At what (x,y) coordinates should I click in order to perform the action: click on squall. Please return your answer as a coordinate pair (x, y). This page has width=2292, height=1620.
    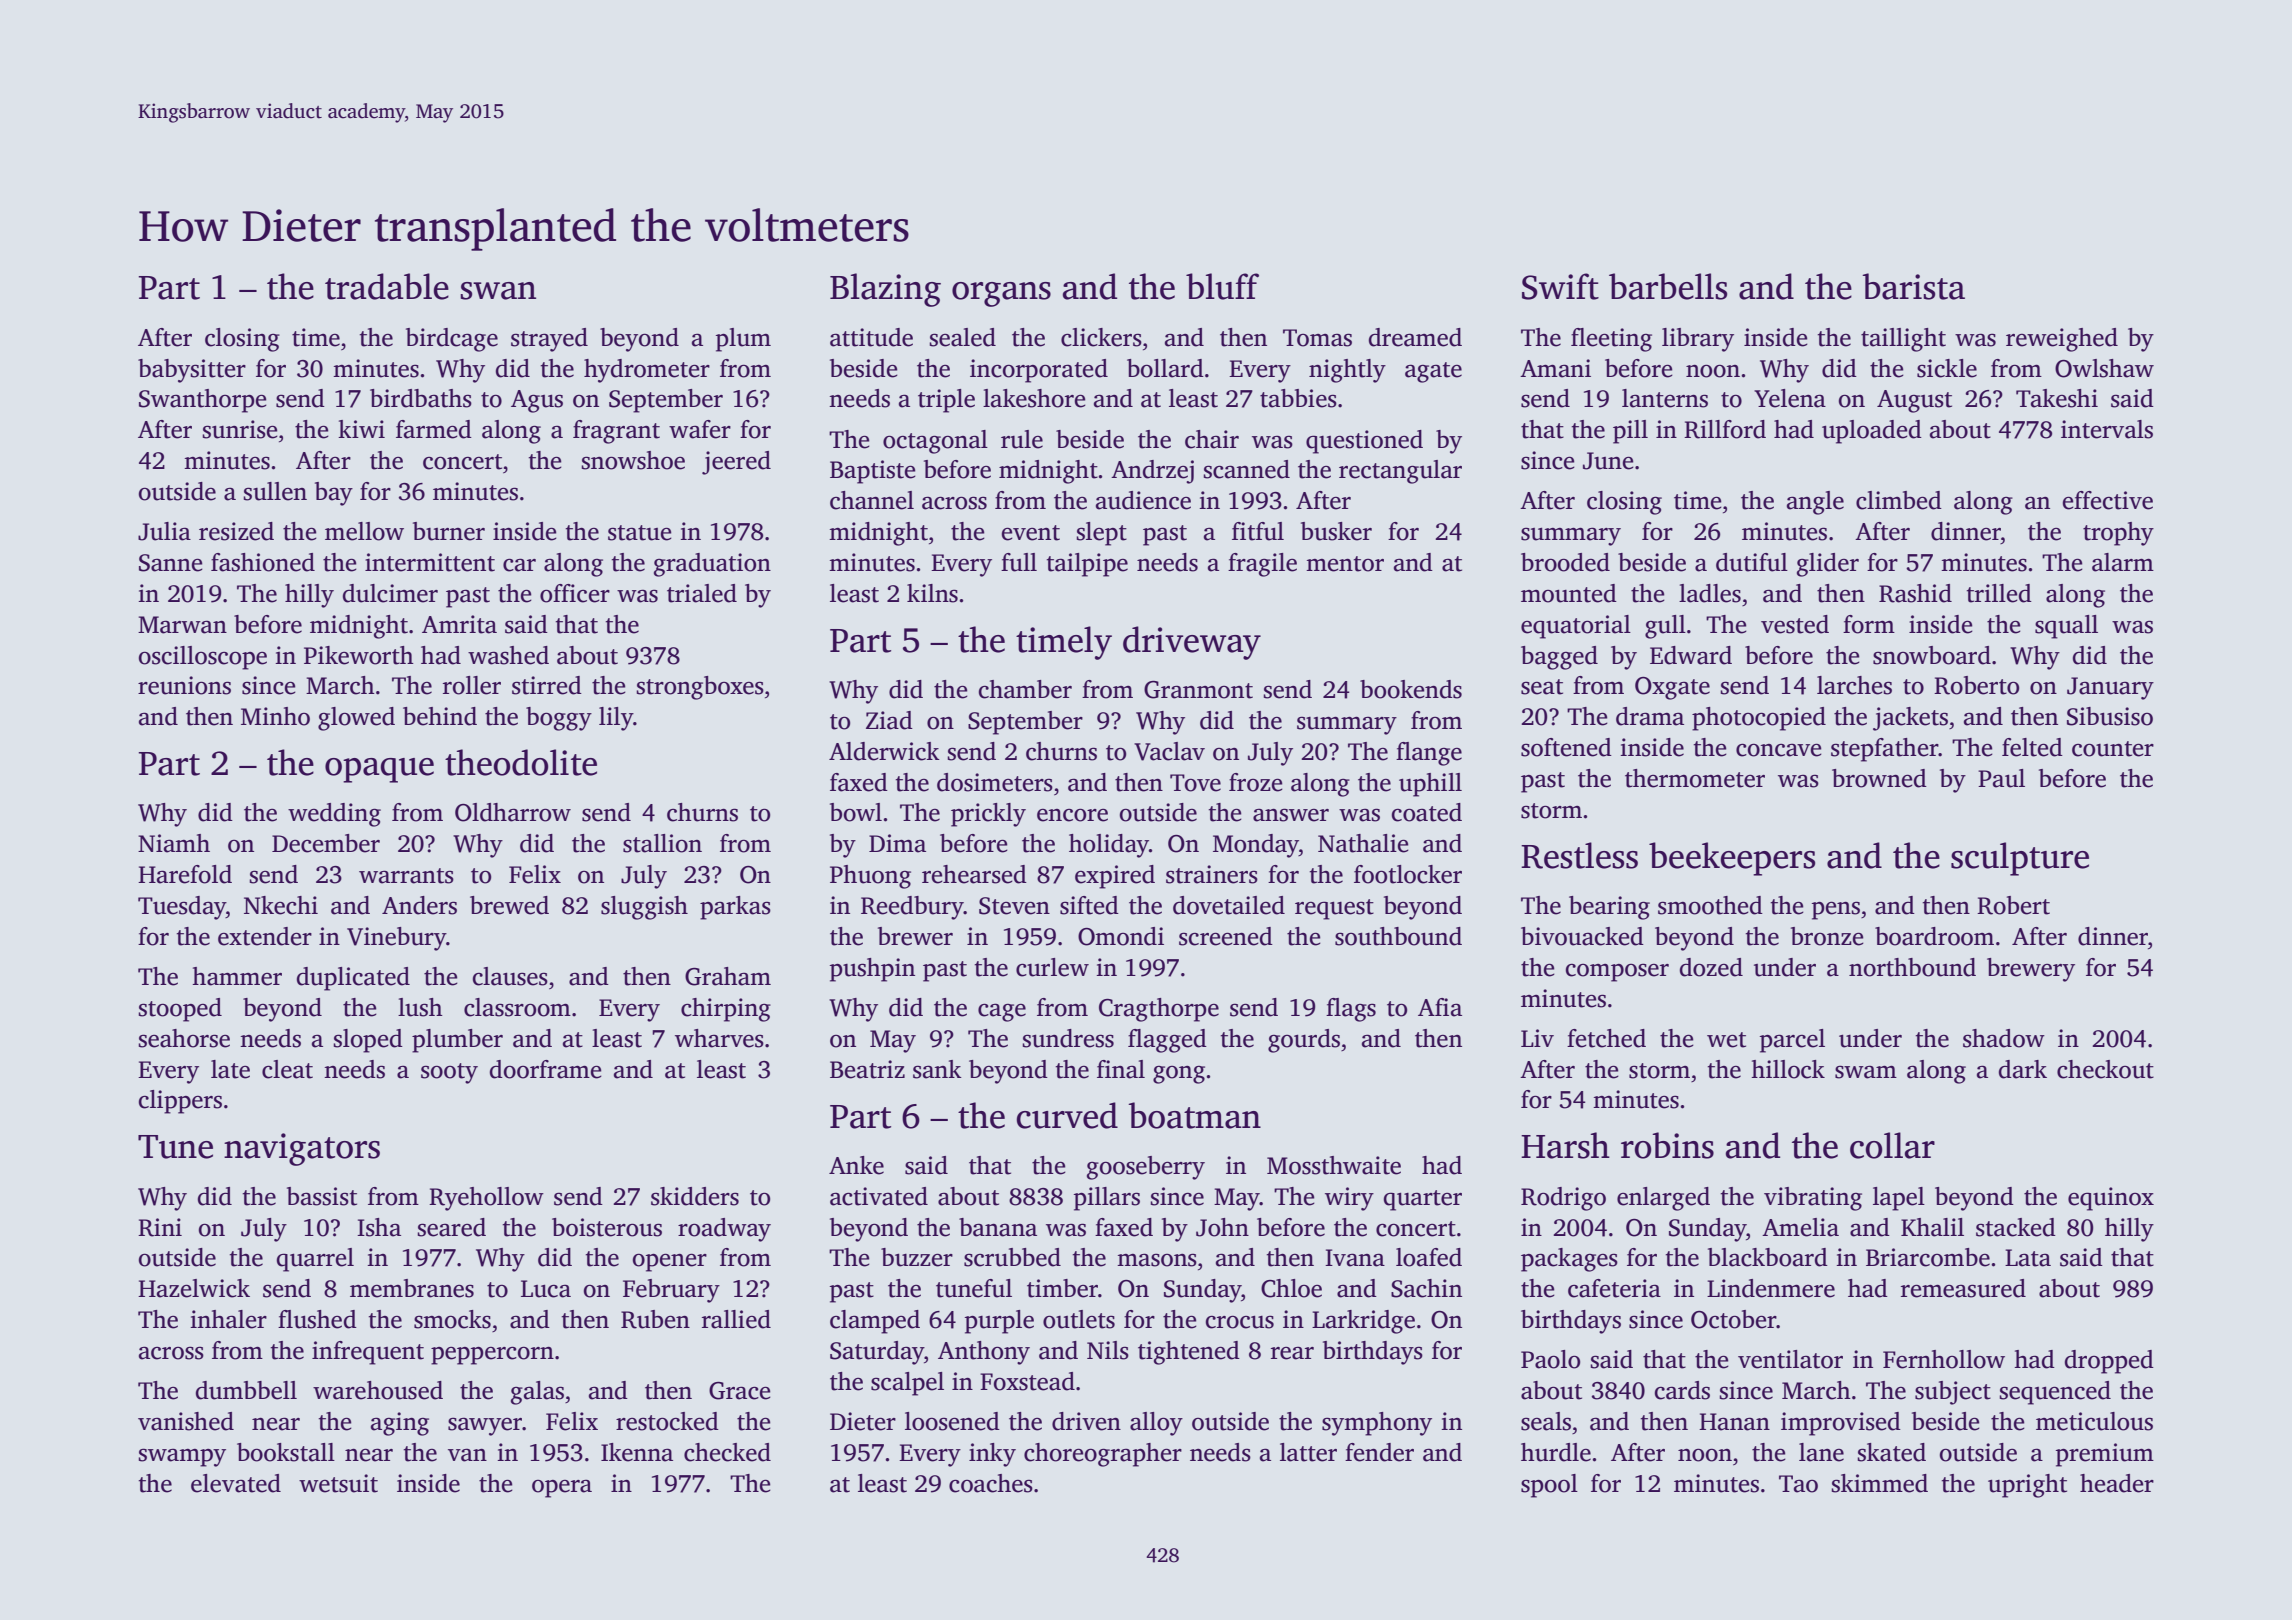
    Looking at the image, I should click on (2066, 627).
